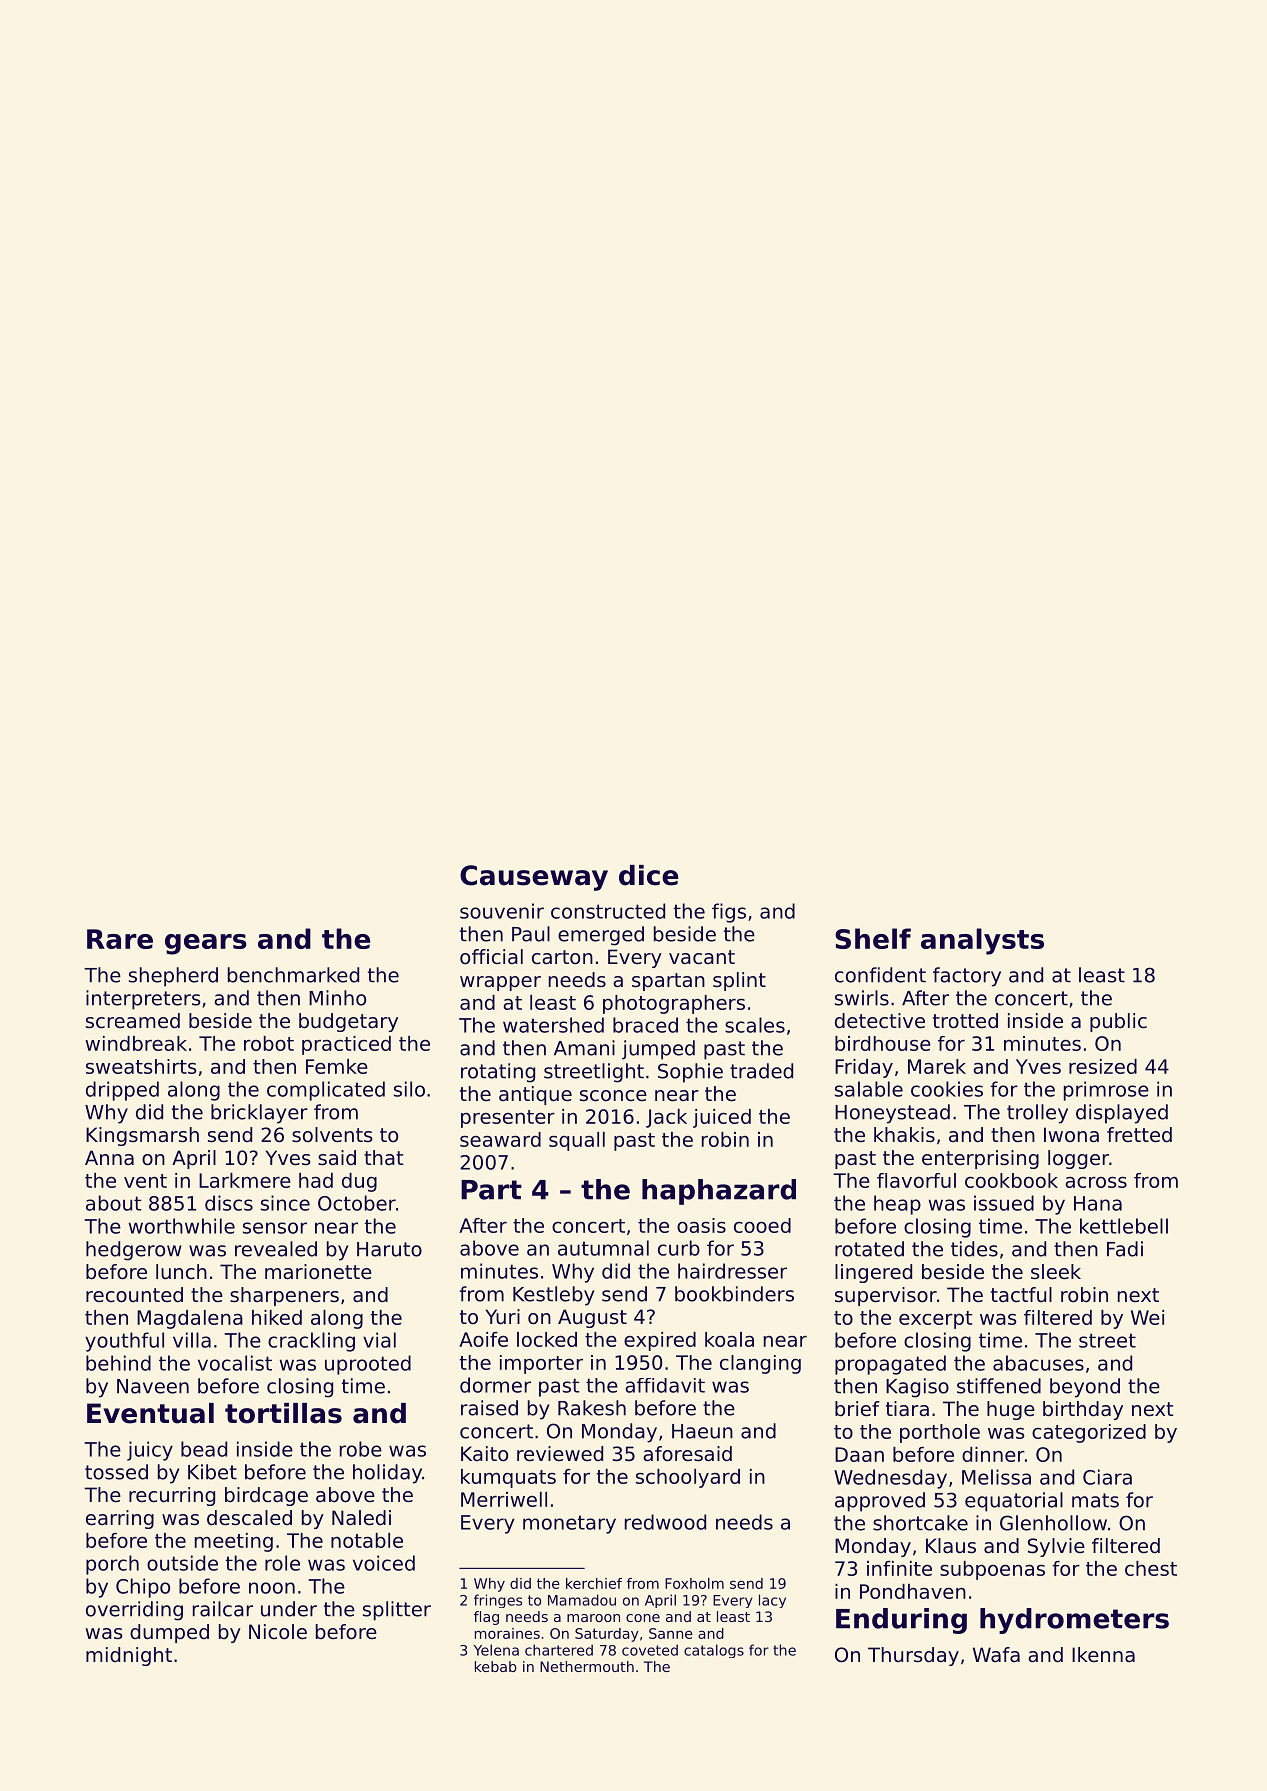 This screenshot has height=1791, width=1267. Describe the element at coordinates (496, 1666) in the screenshot. I see `kebab` at that location.
